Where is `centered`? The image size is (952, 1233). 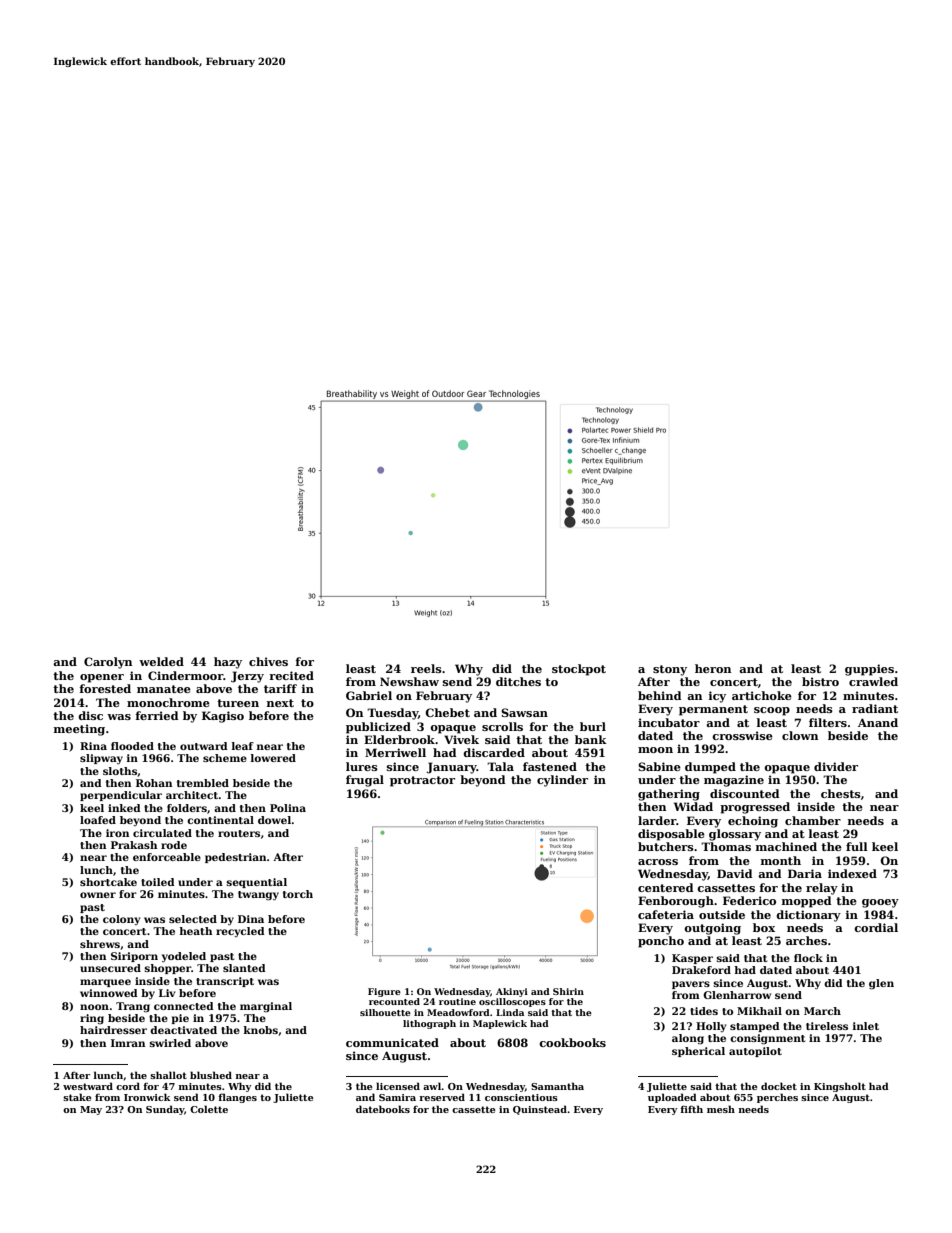
centered is located at coordinates (666, 887).
